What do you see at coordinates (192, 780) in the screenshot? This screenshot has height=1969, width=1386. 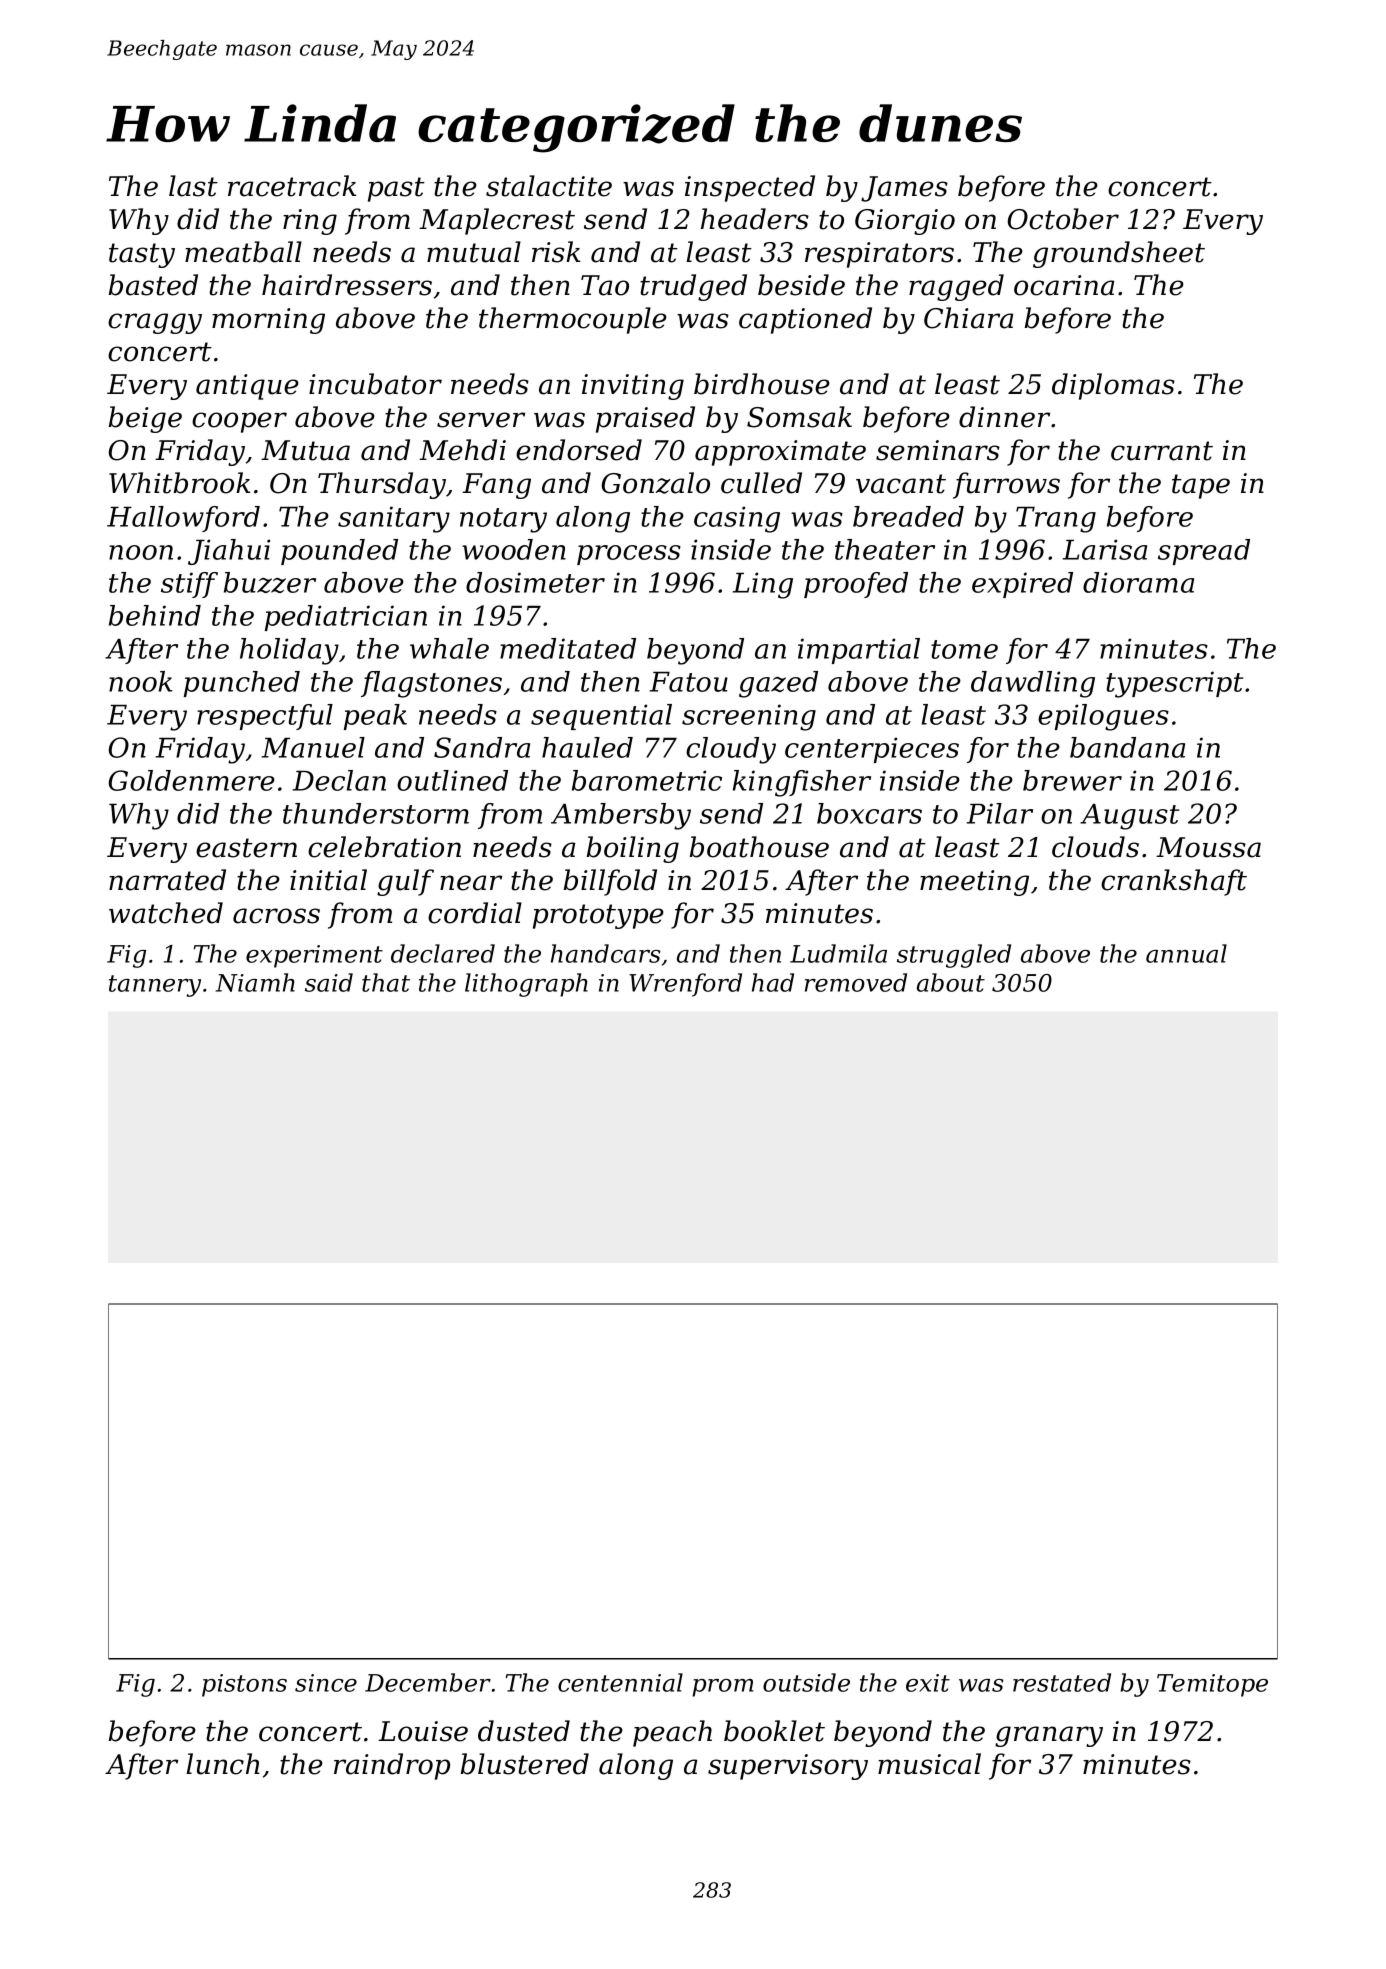 I see `Goldenmere` at bounding box center [192, 780].
